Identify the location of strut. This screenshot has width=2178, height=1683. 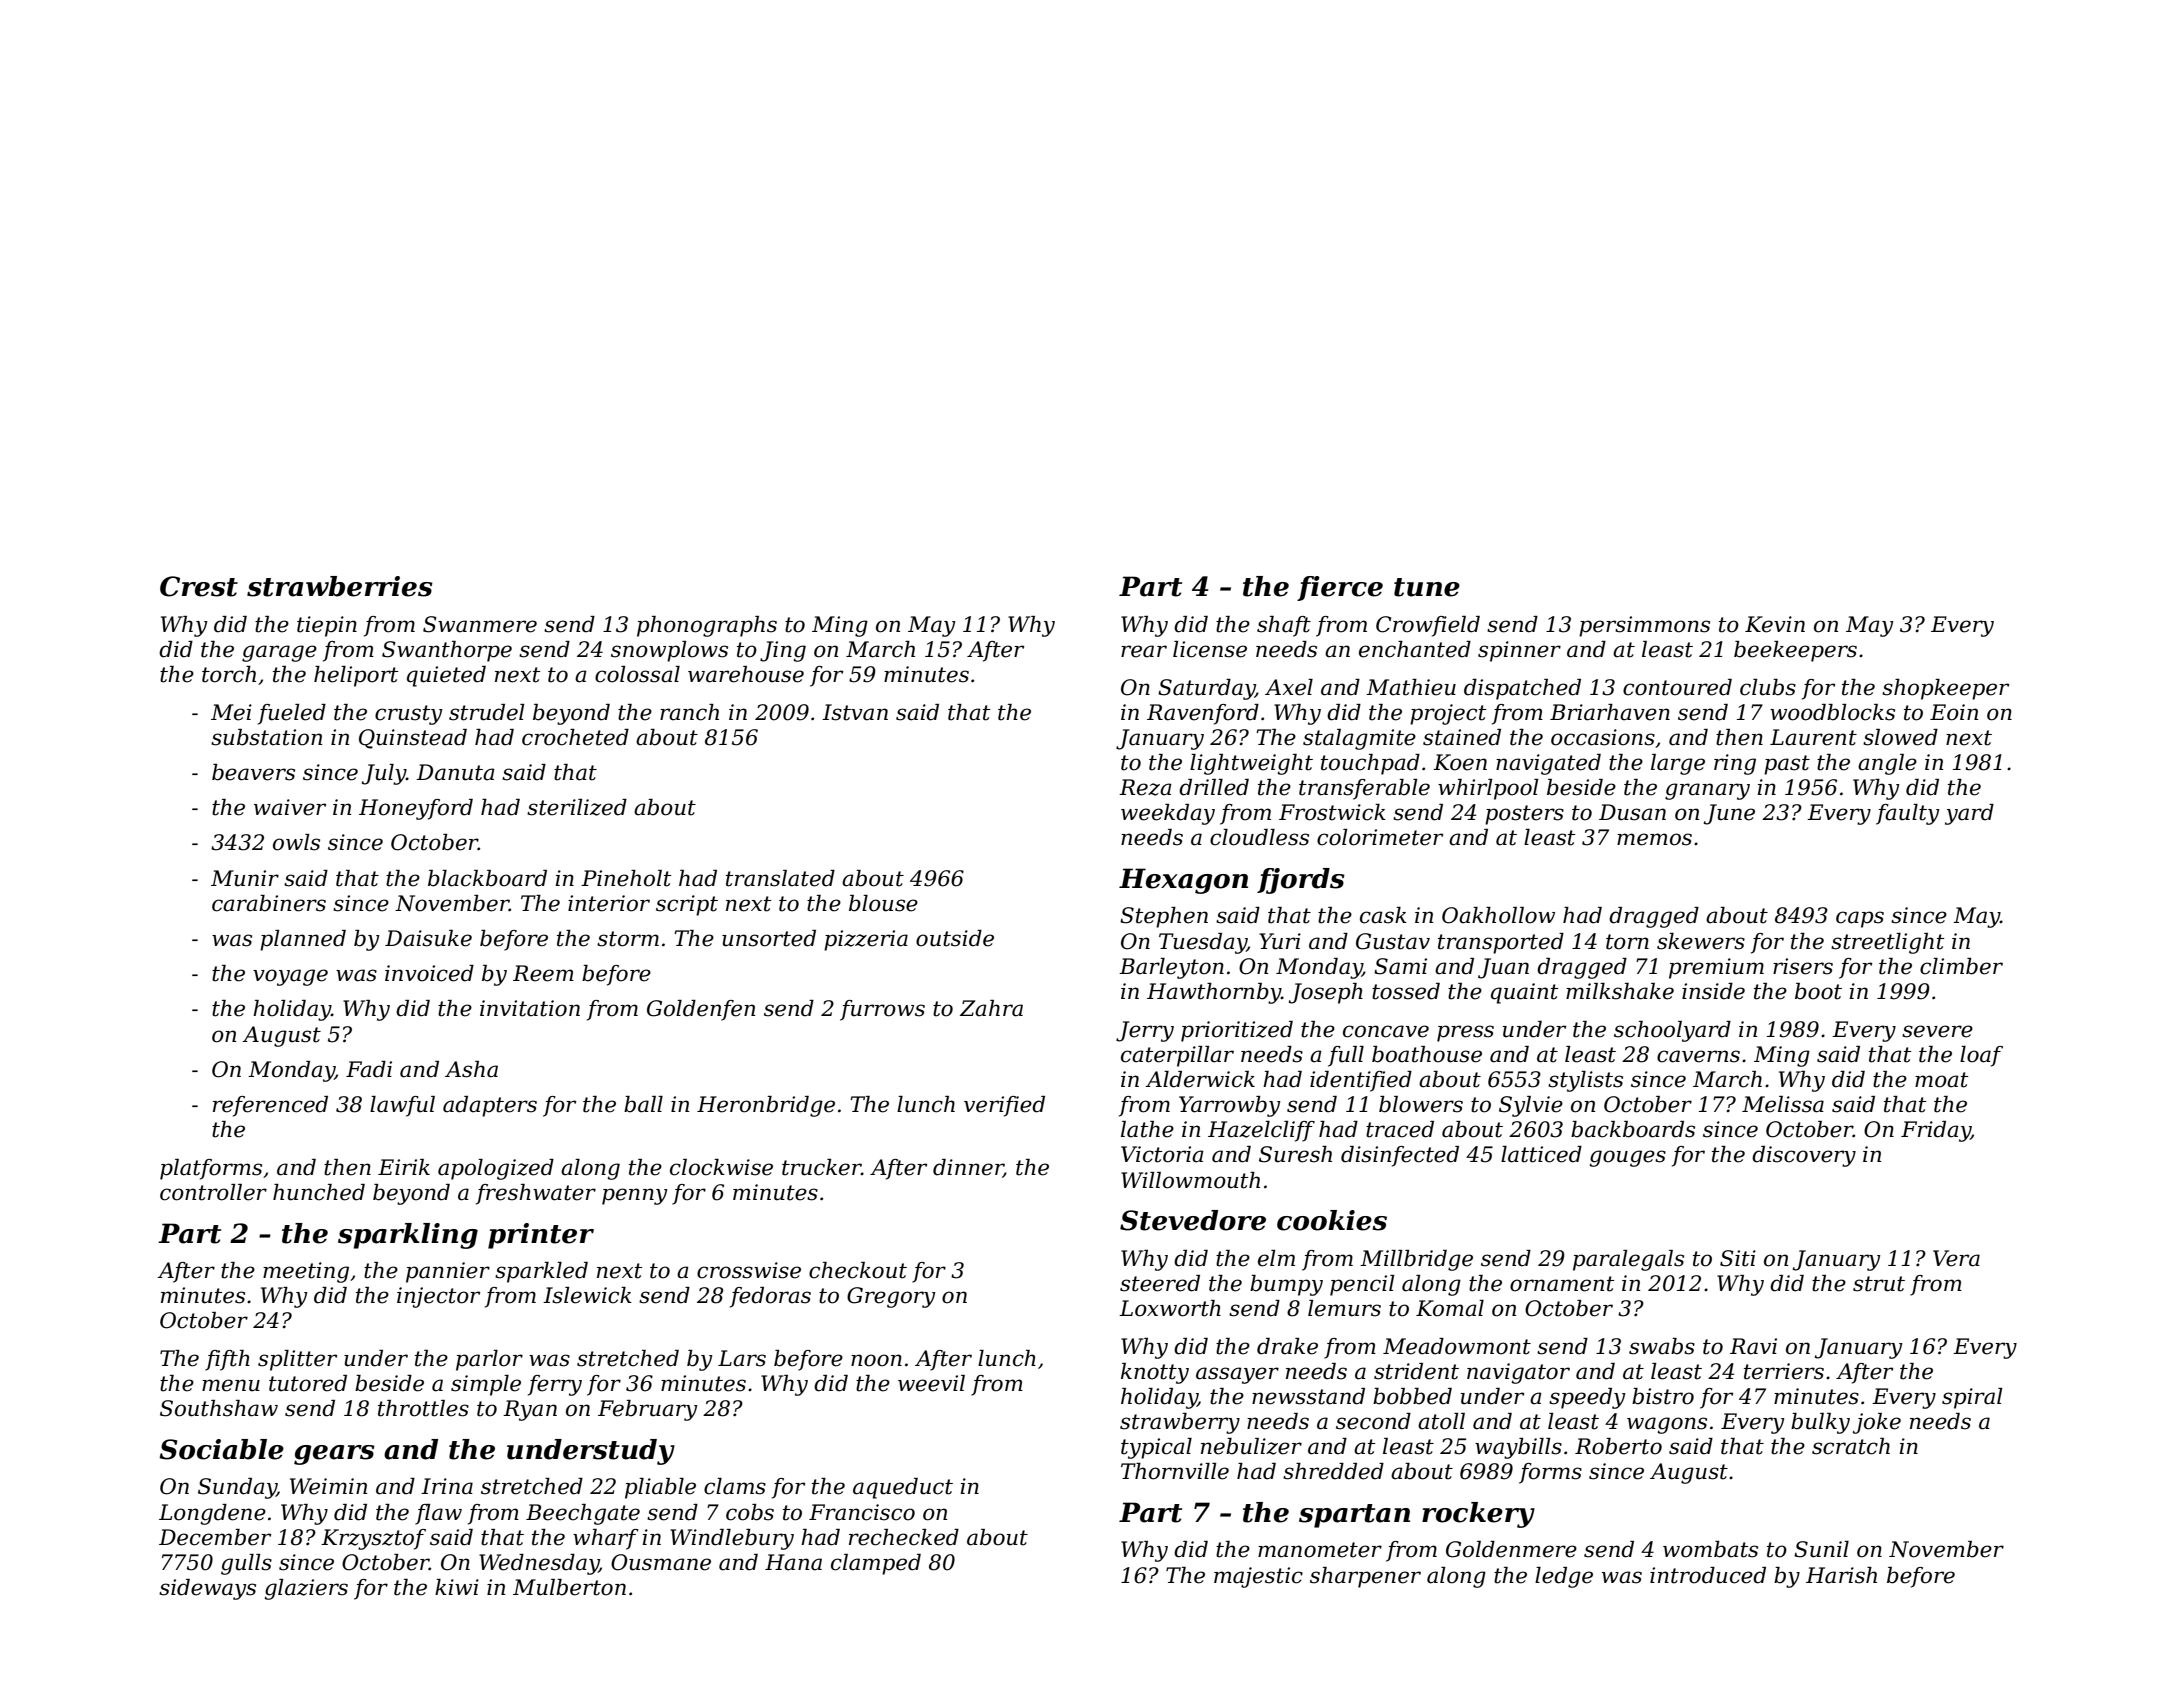
(1879, 1284).
